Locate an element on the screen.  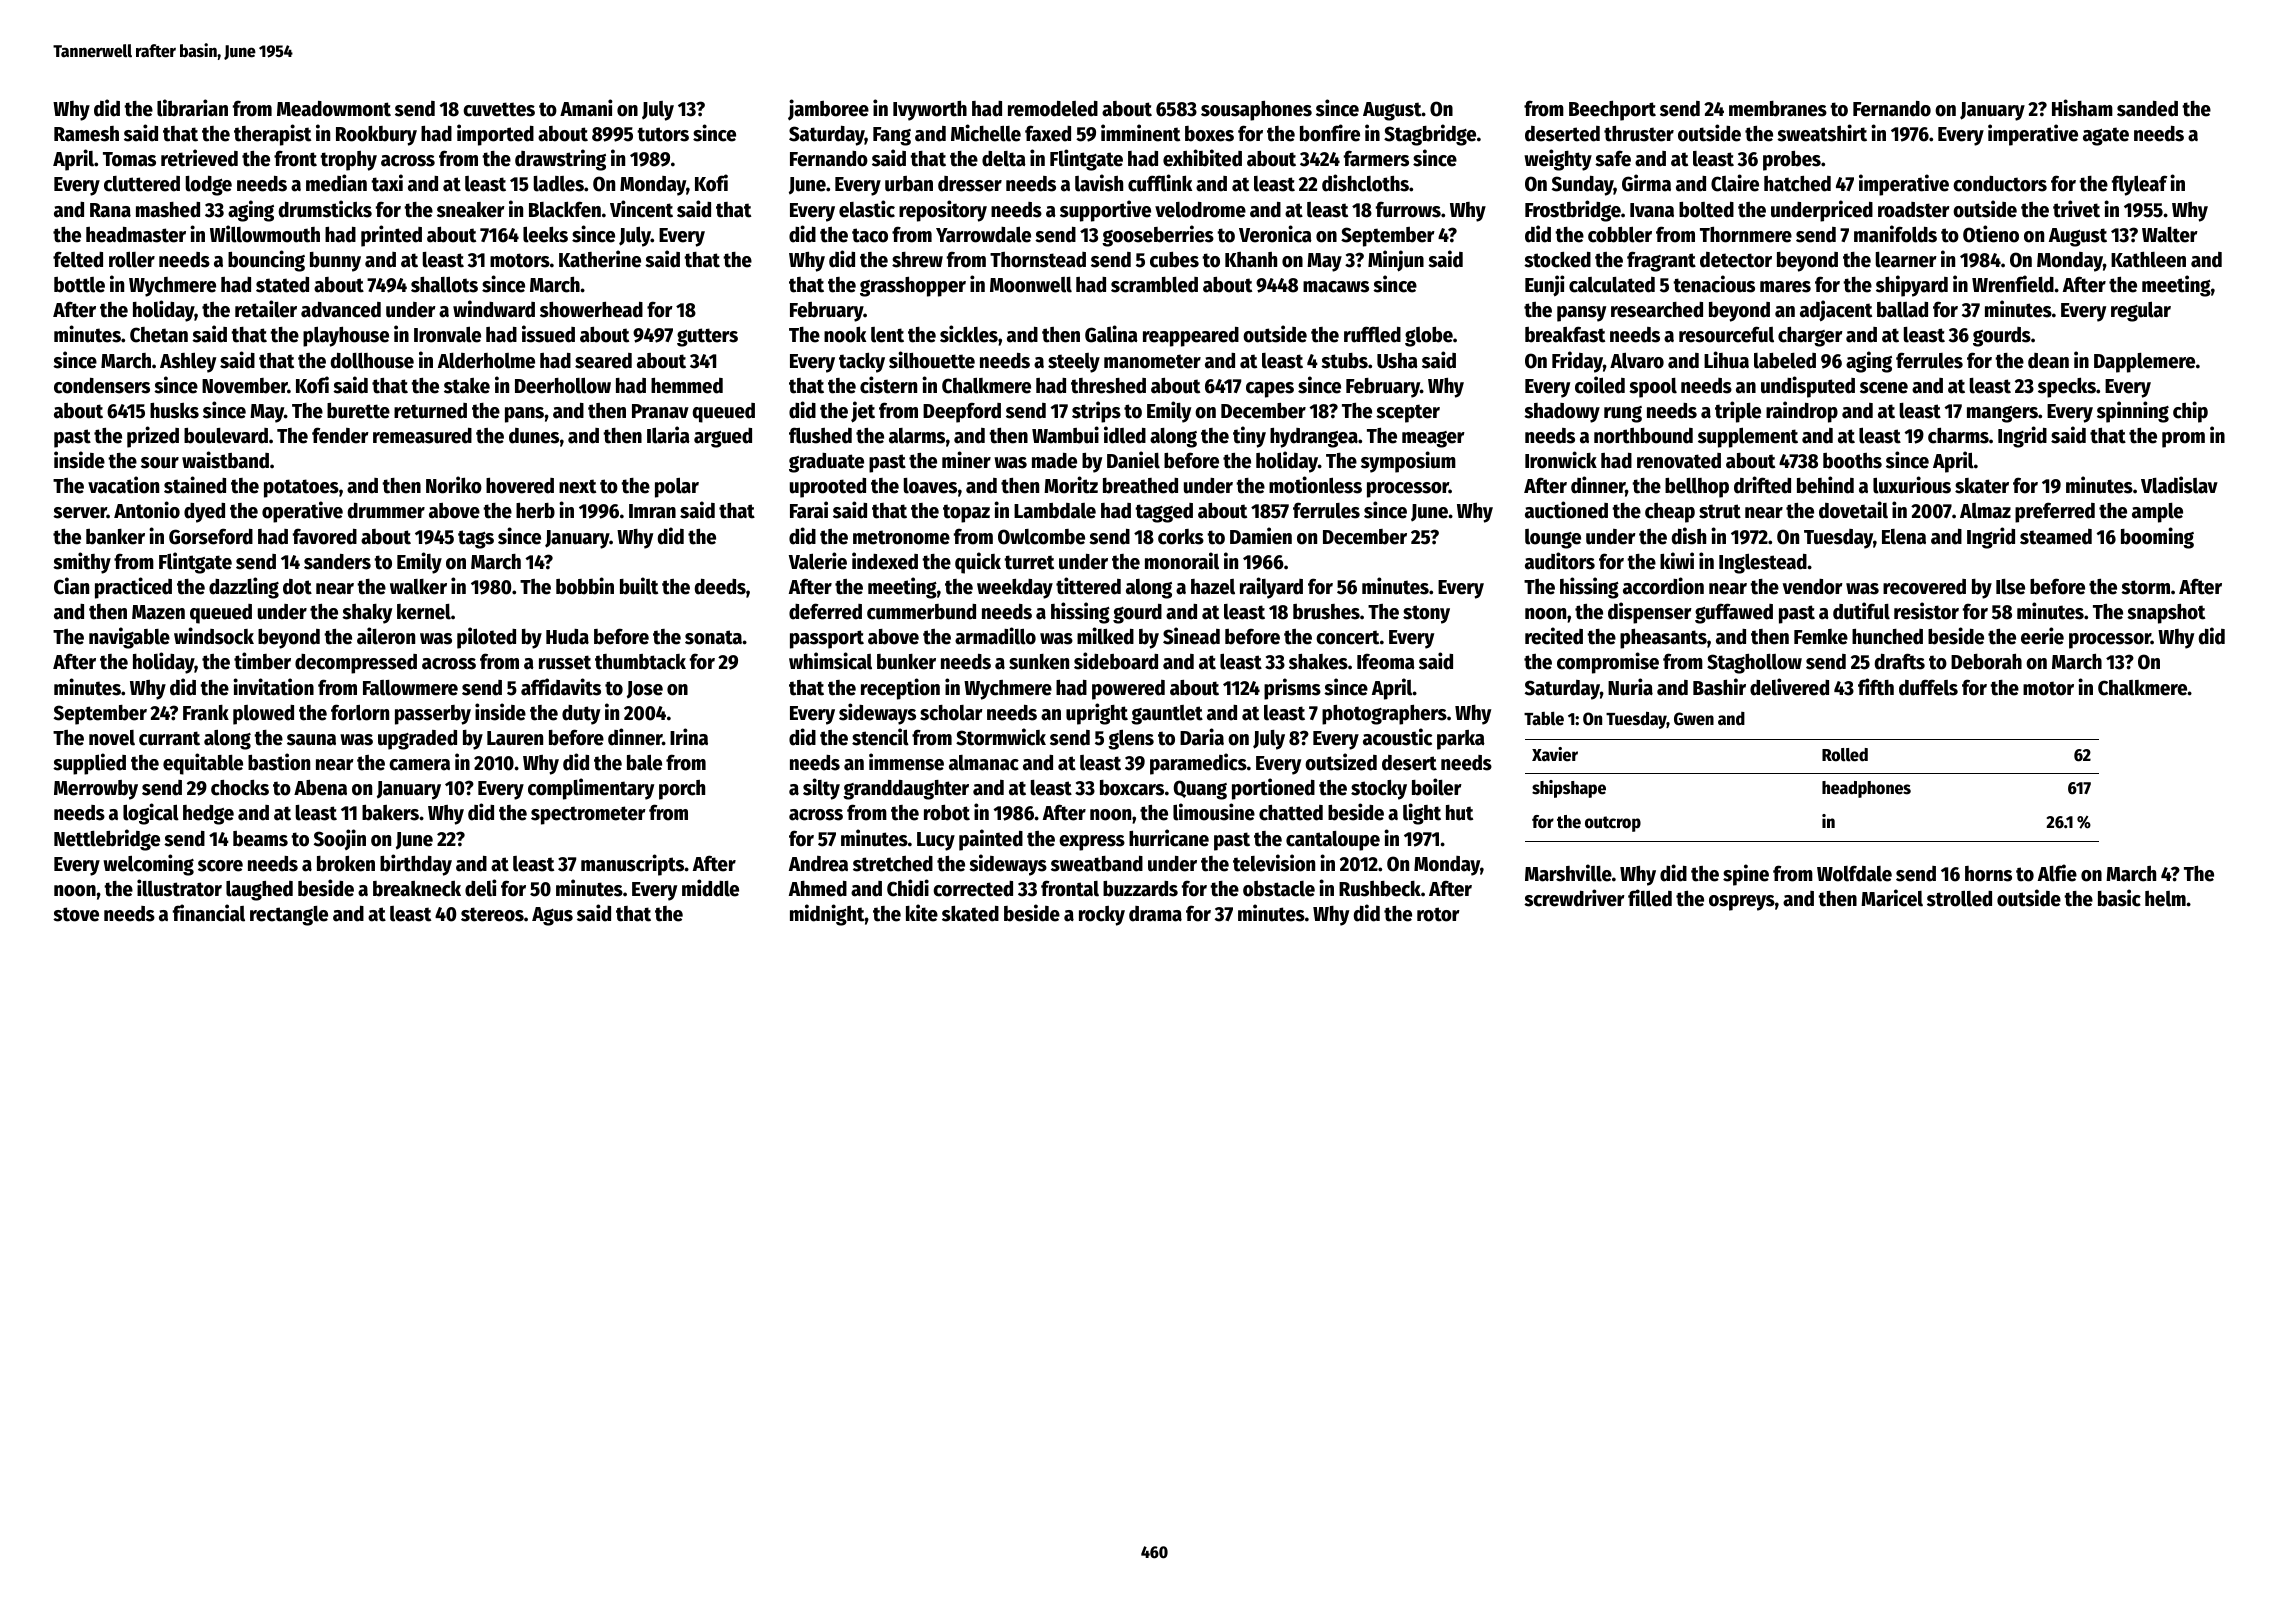
corks is located at coordinates (1181, 537).
